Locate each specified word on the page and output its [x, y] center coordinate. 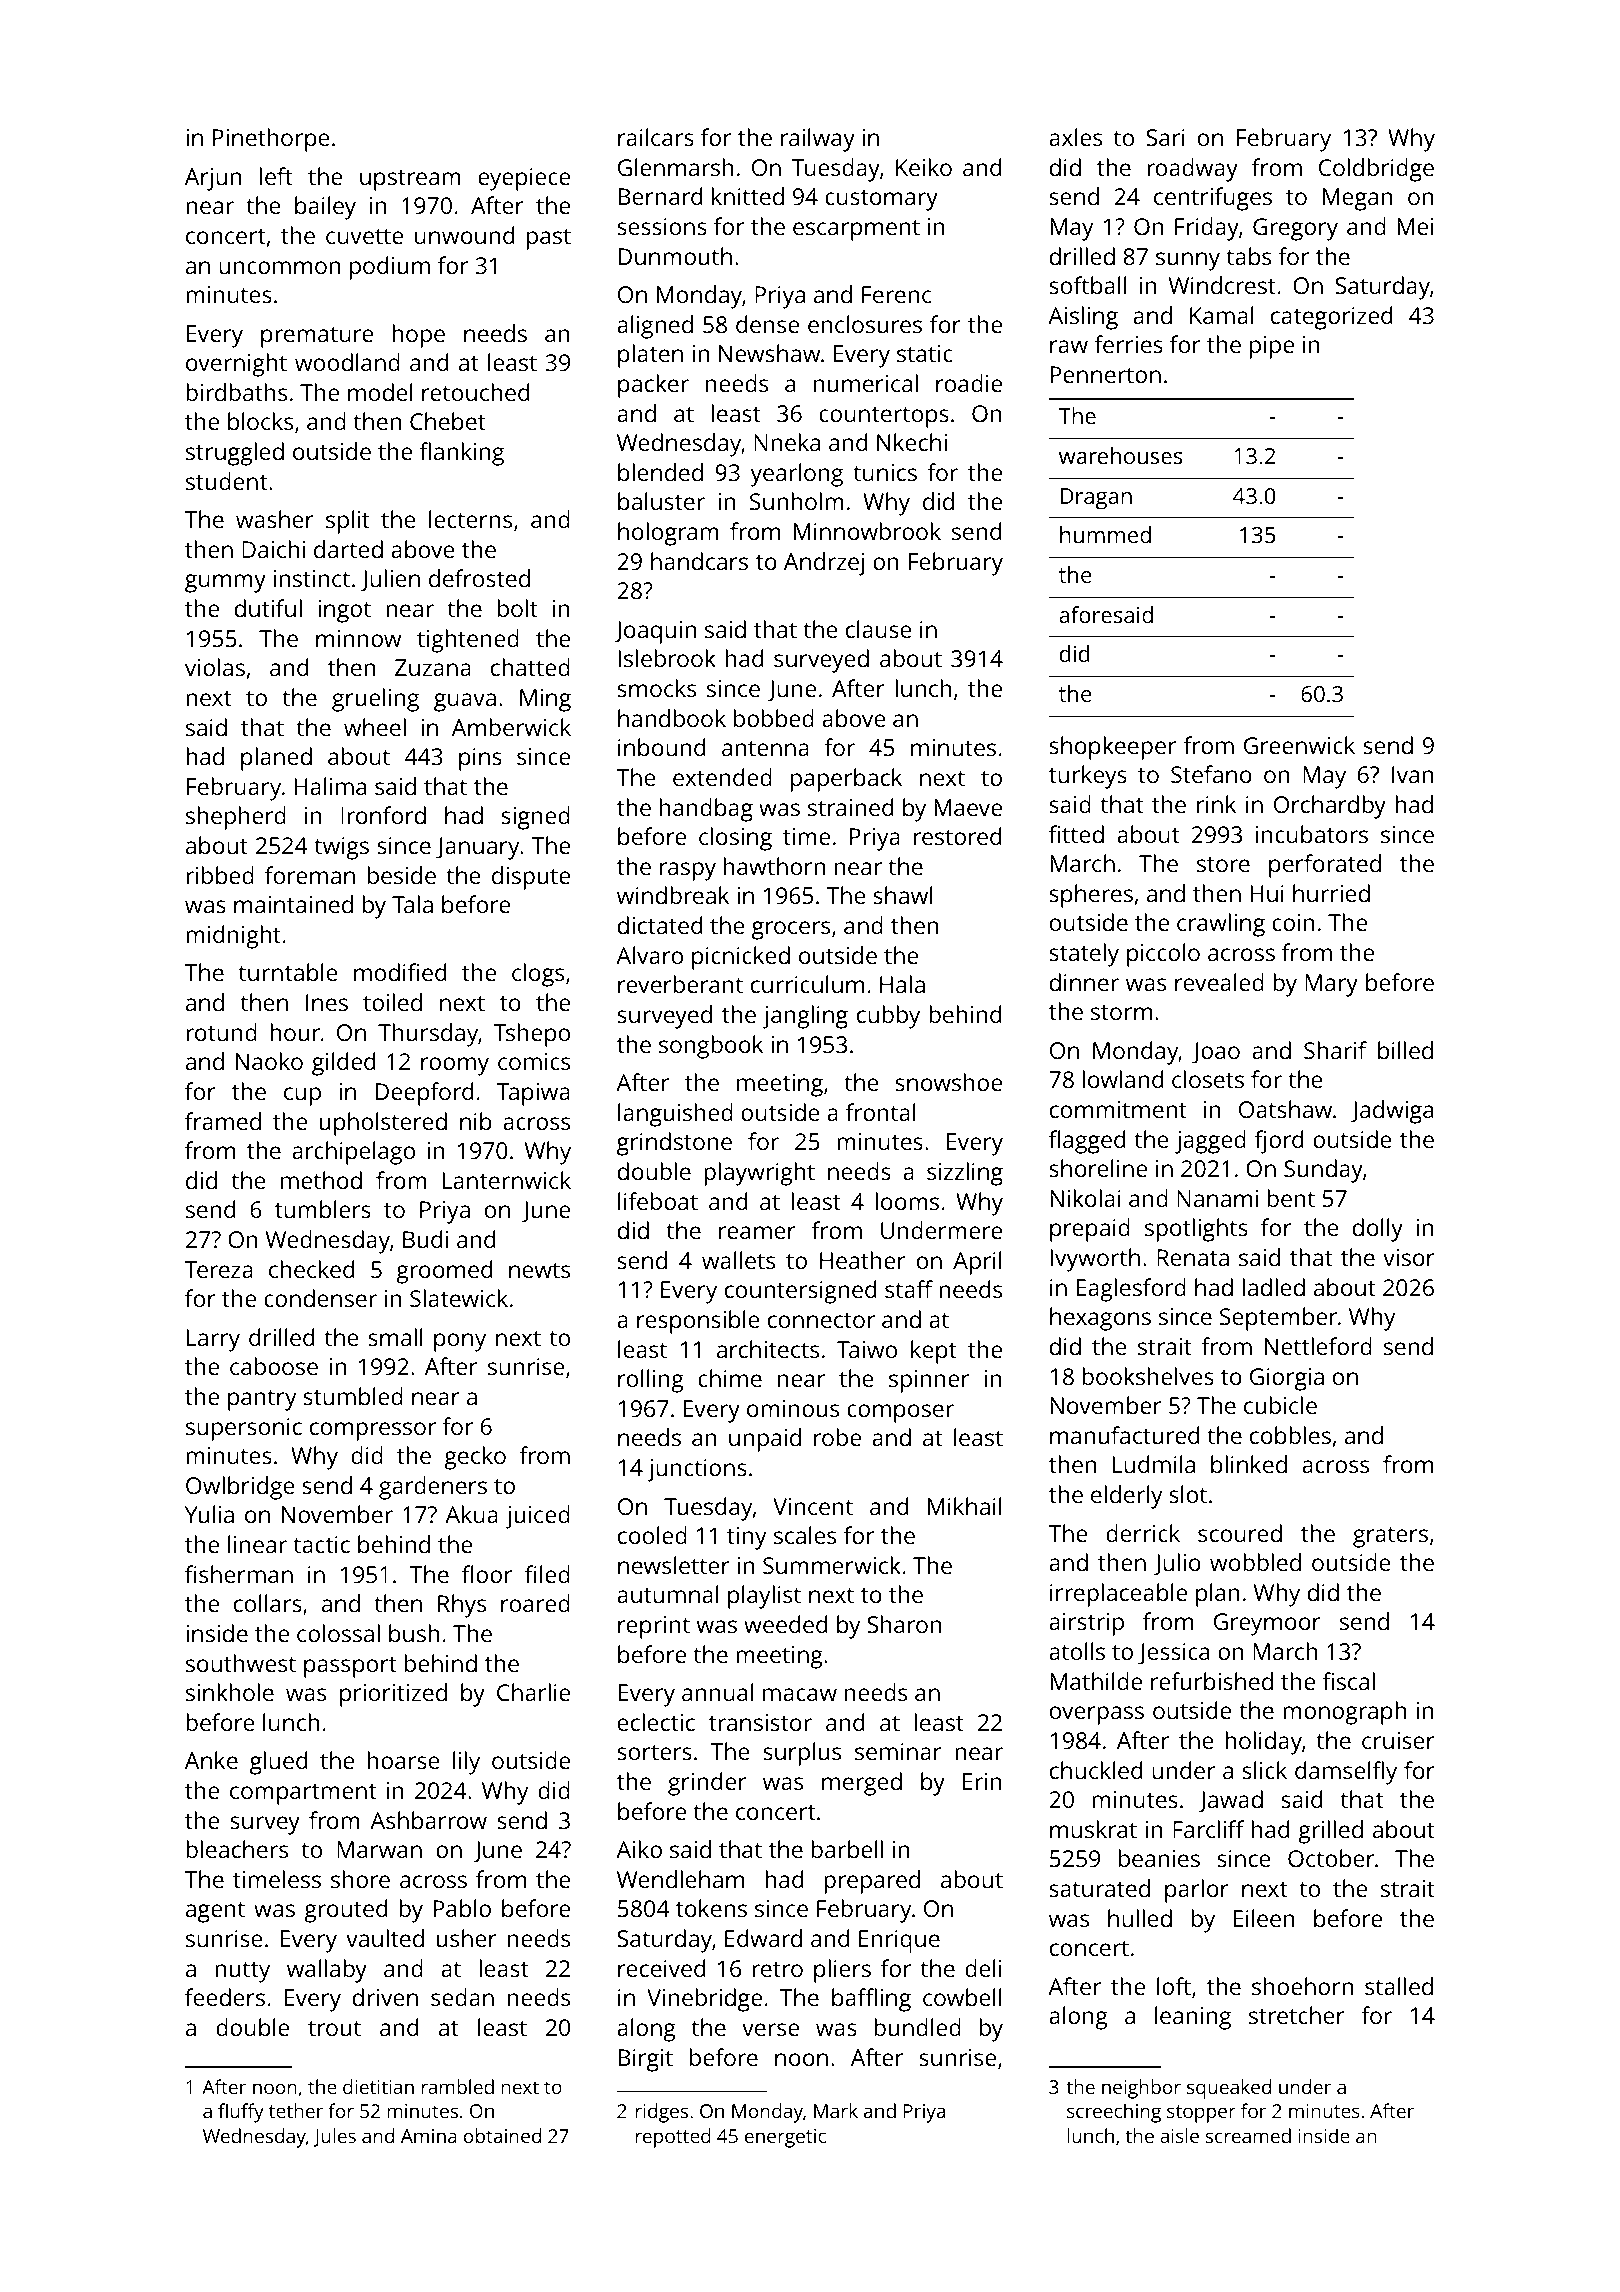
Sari [1165, 137]
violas [215, 667]
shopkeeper [1112, 748]
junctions [697, 1470]
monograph [1344, 1713]
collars [268, 1603]
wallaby [327, 1971]
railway [818, 140]
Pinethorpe [271, 140]
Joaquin [655, 632]
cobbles [1290, 1435]
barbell [847, 1849]
